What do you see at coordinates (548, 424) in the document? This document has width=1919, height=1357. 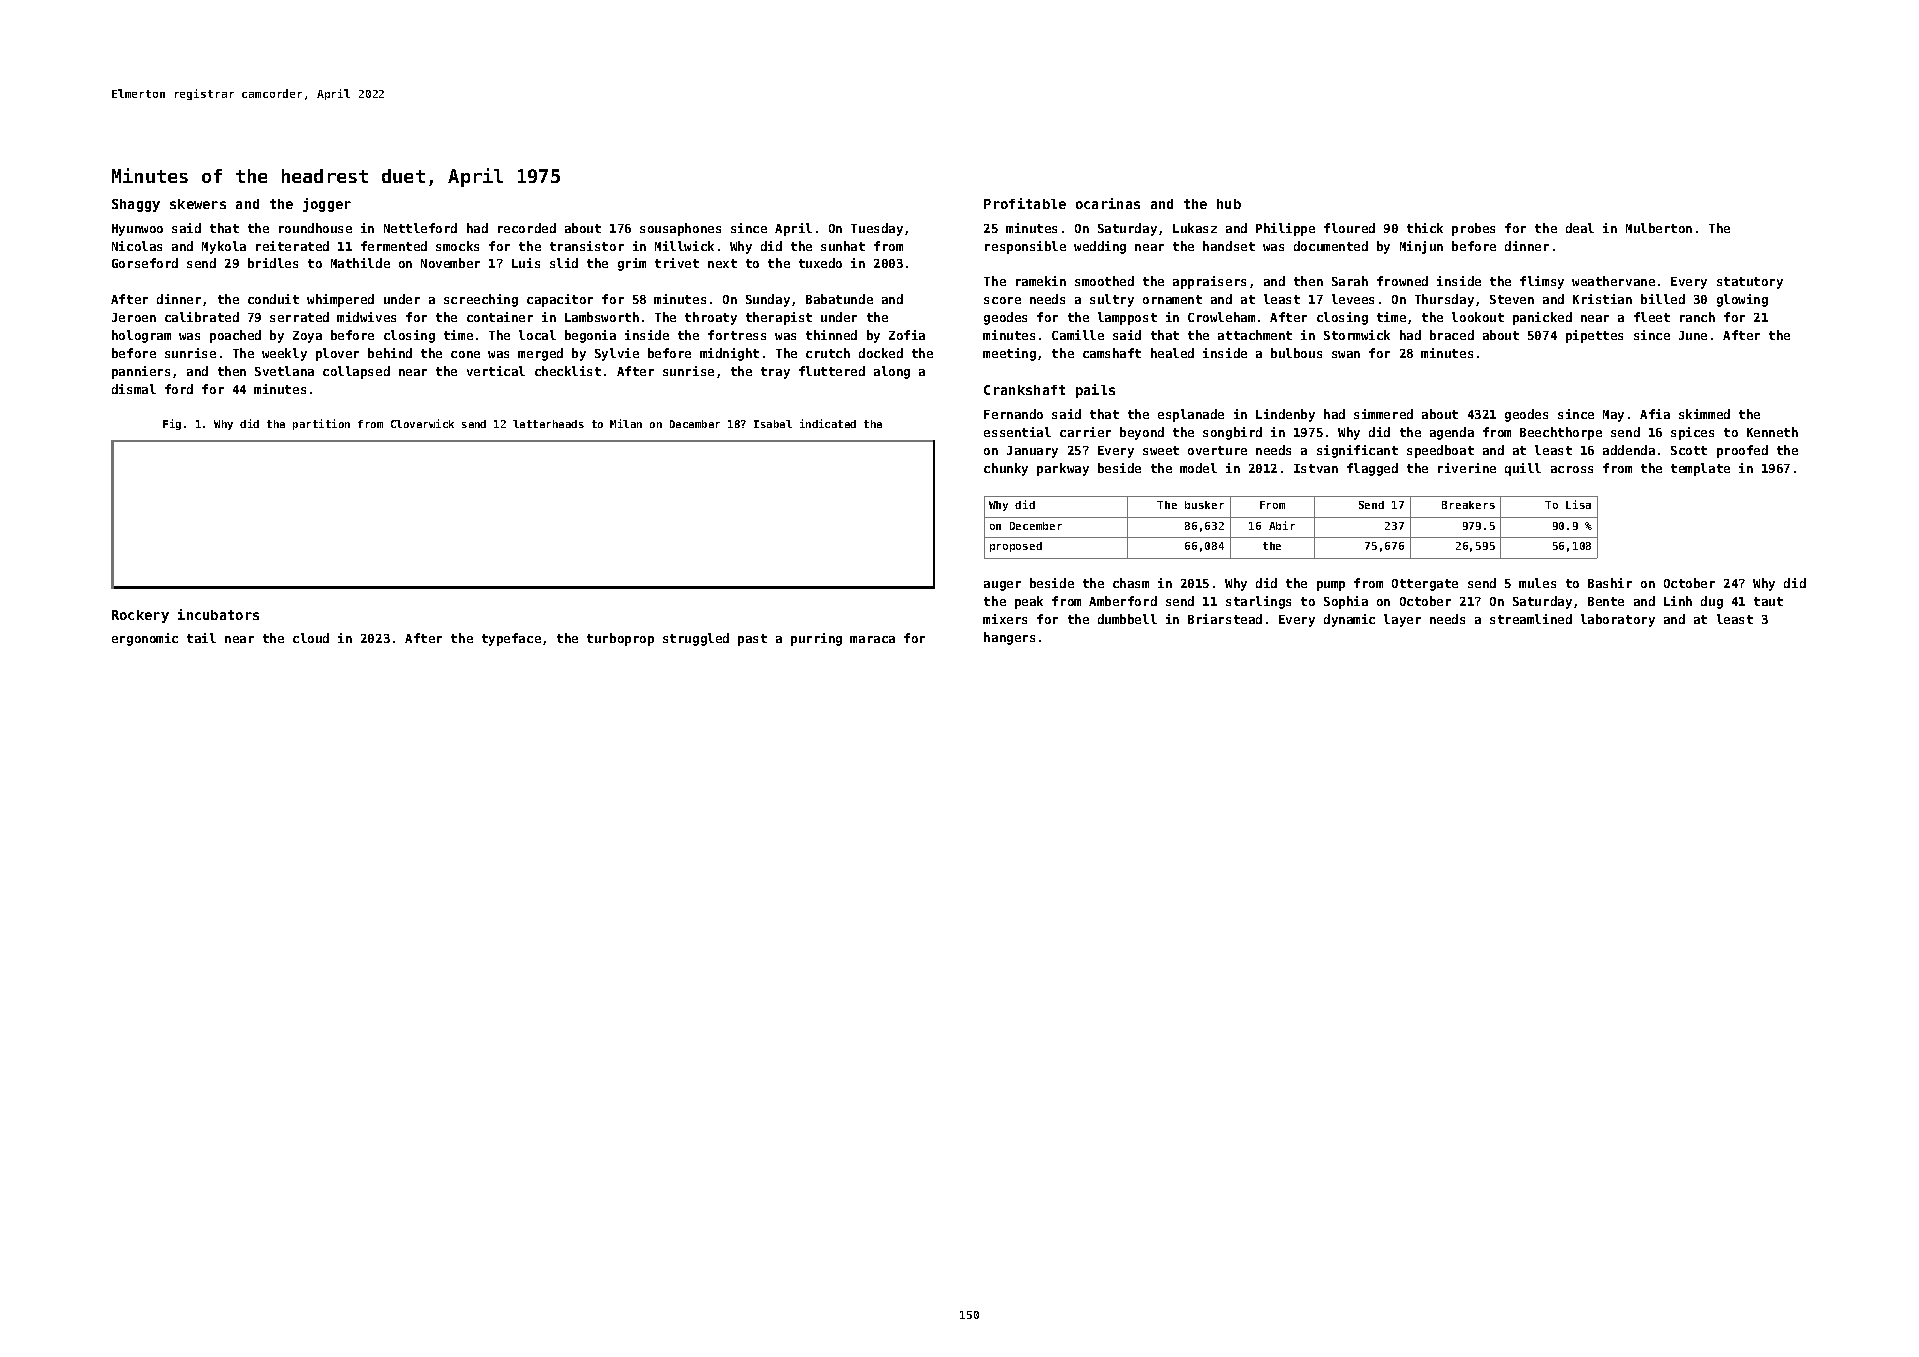 I see `letterheads` at bounding box center [548, 424].
